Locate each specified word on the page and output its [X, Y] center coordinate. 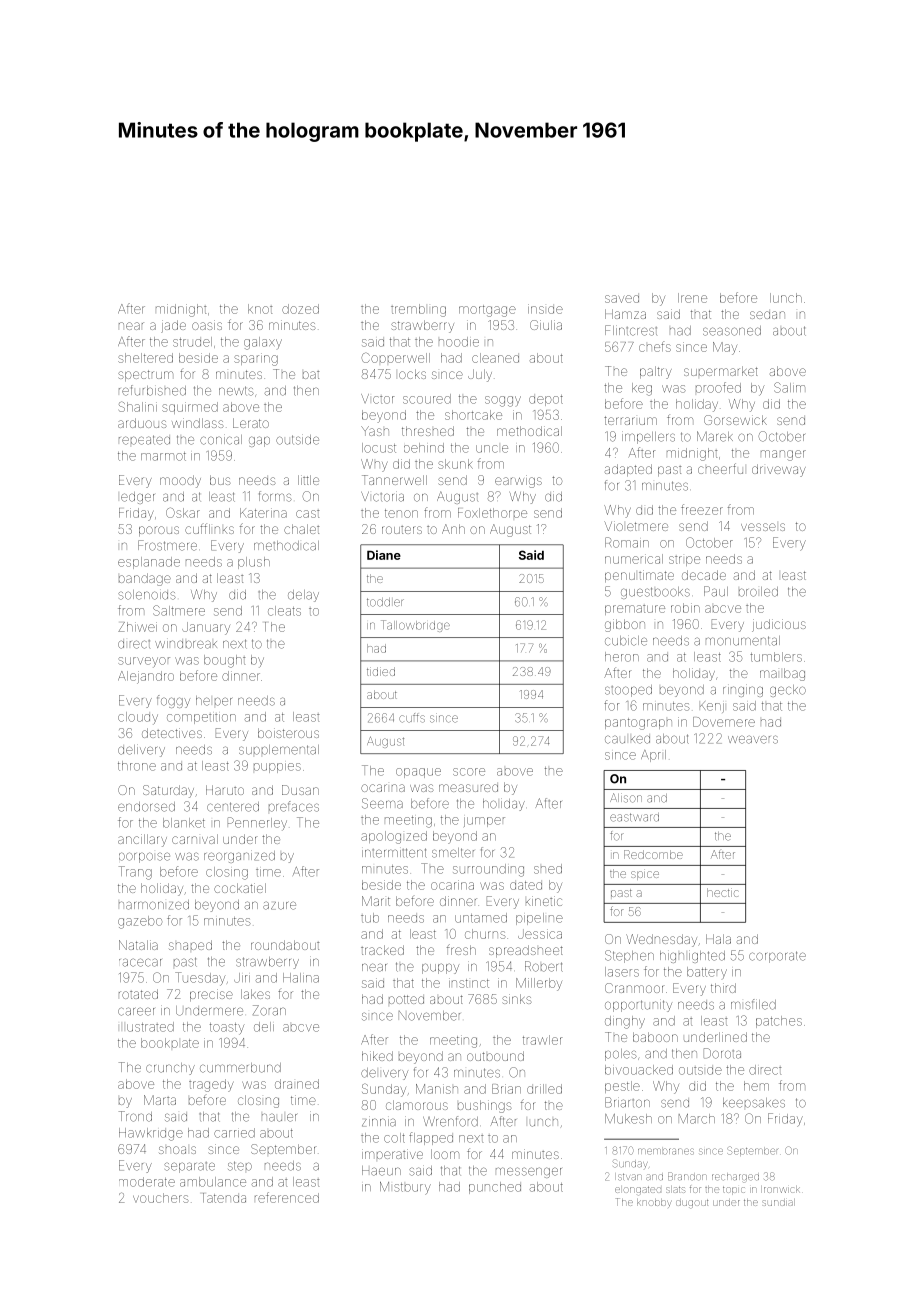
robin [685, 608]
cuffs [412, 718]
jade [173, 326]
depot [546, 400]
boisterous [288, 733]
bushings [485, 1106]
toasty [227, 1029]
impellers [648, 437]
